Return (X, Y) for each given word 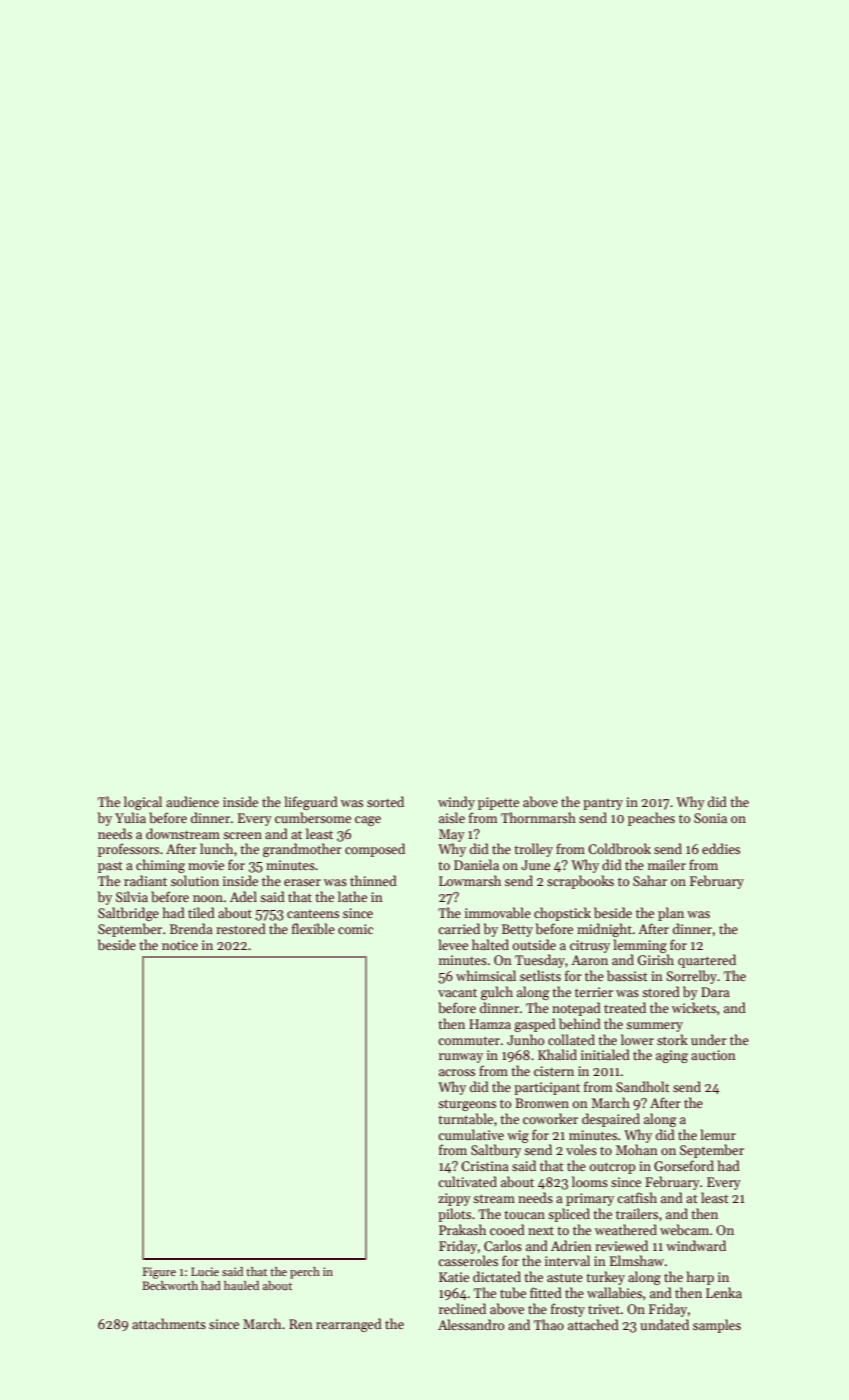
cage (368, 821)
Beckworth (170, 1285)
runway (461, 1058)
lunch (216, 848)
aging (672, 1056)
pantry (603, 804)
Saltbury (496, 1151)
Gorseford (684, 1165)
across (457, 1072)
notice (180, 945)
